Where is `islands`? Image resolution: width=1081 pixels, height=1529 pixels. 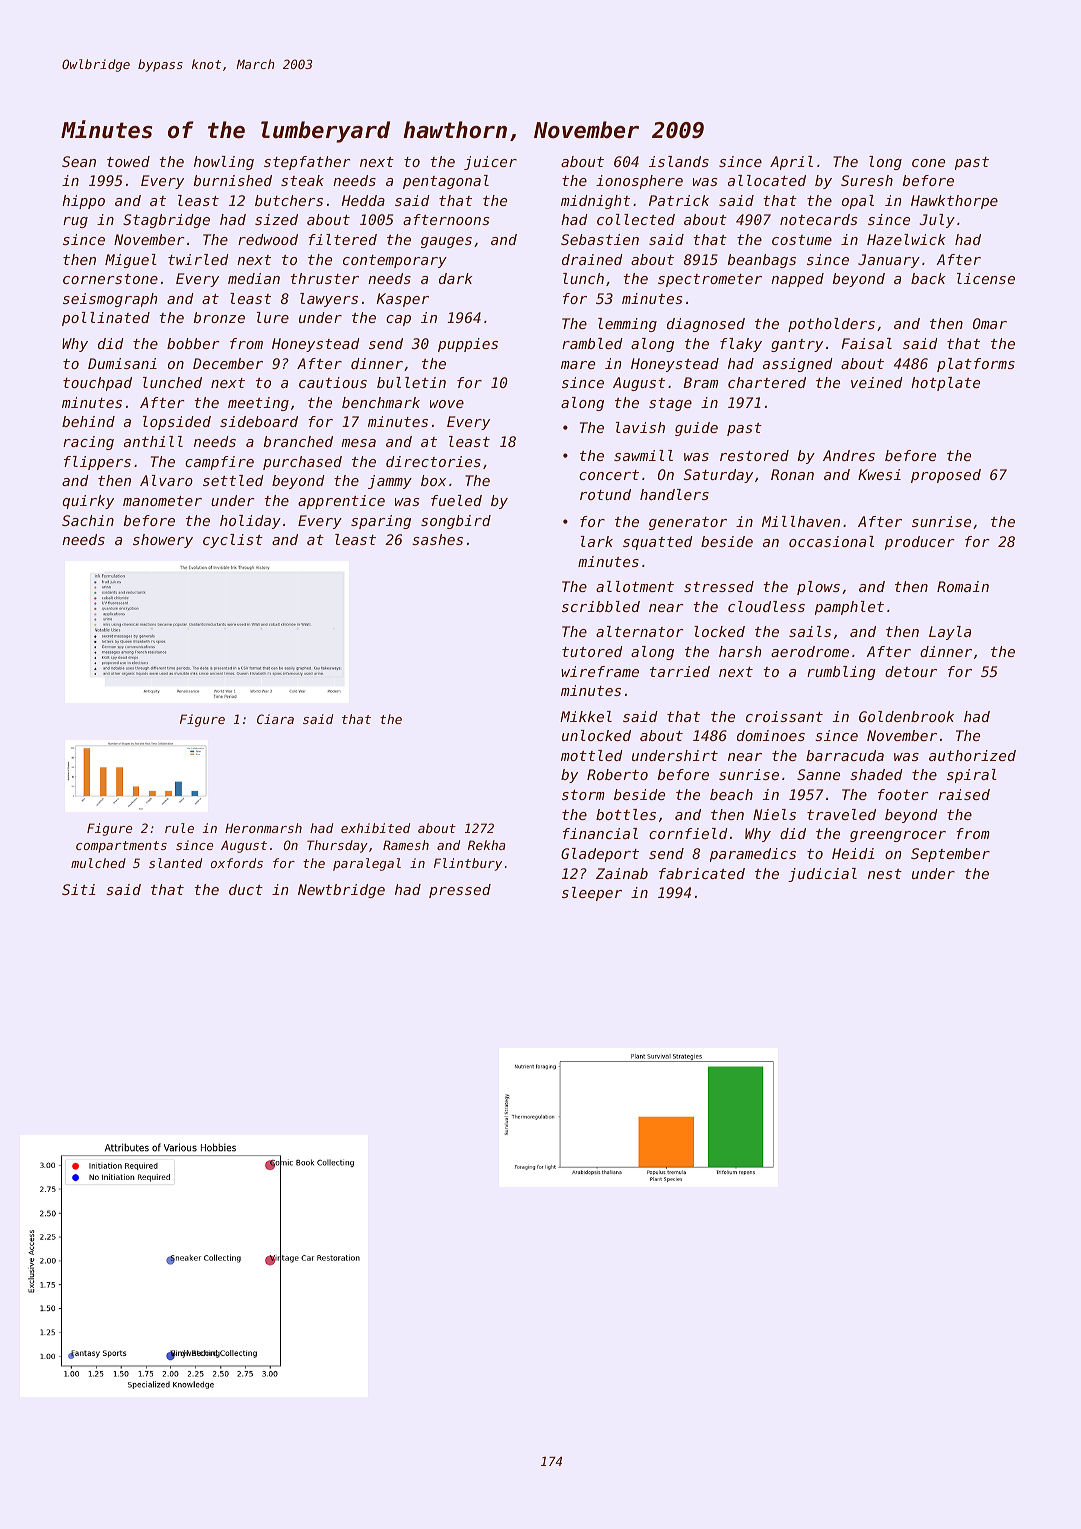
islands is located at coordinates (679, 161).
